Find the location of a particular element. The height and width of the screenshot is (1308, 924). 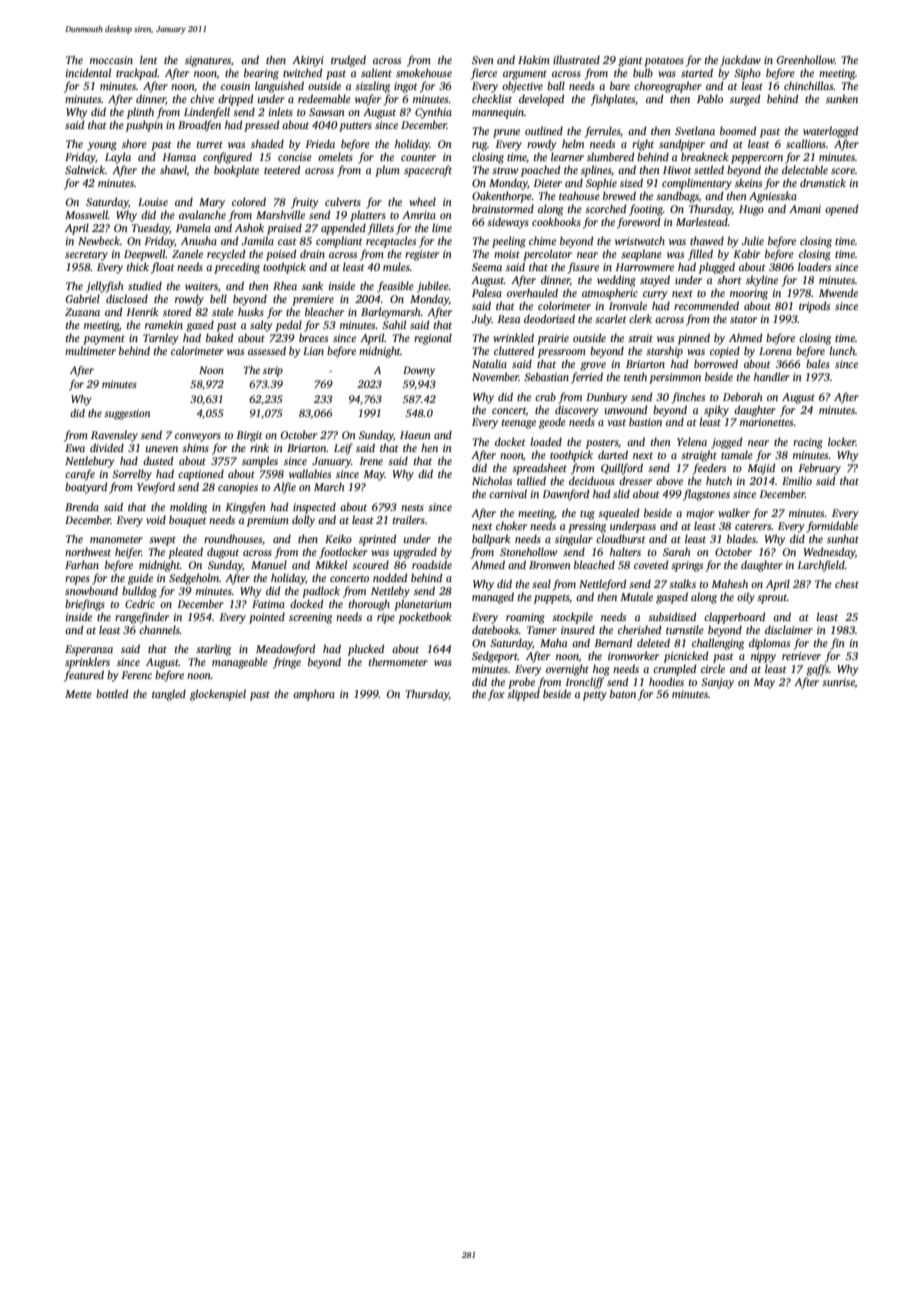

incidental is located at coordinates (88, 72).
